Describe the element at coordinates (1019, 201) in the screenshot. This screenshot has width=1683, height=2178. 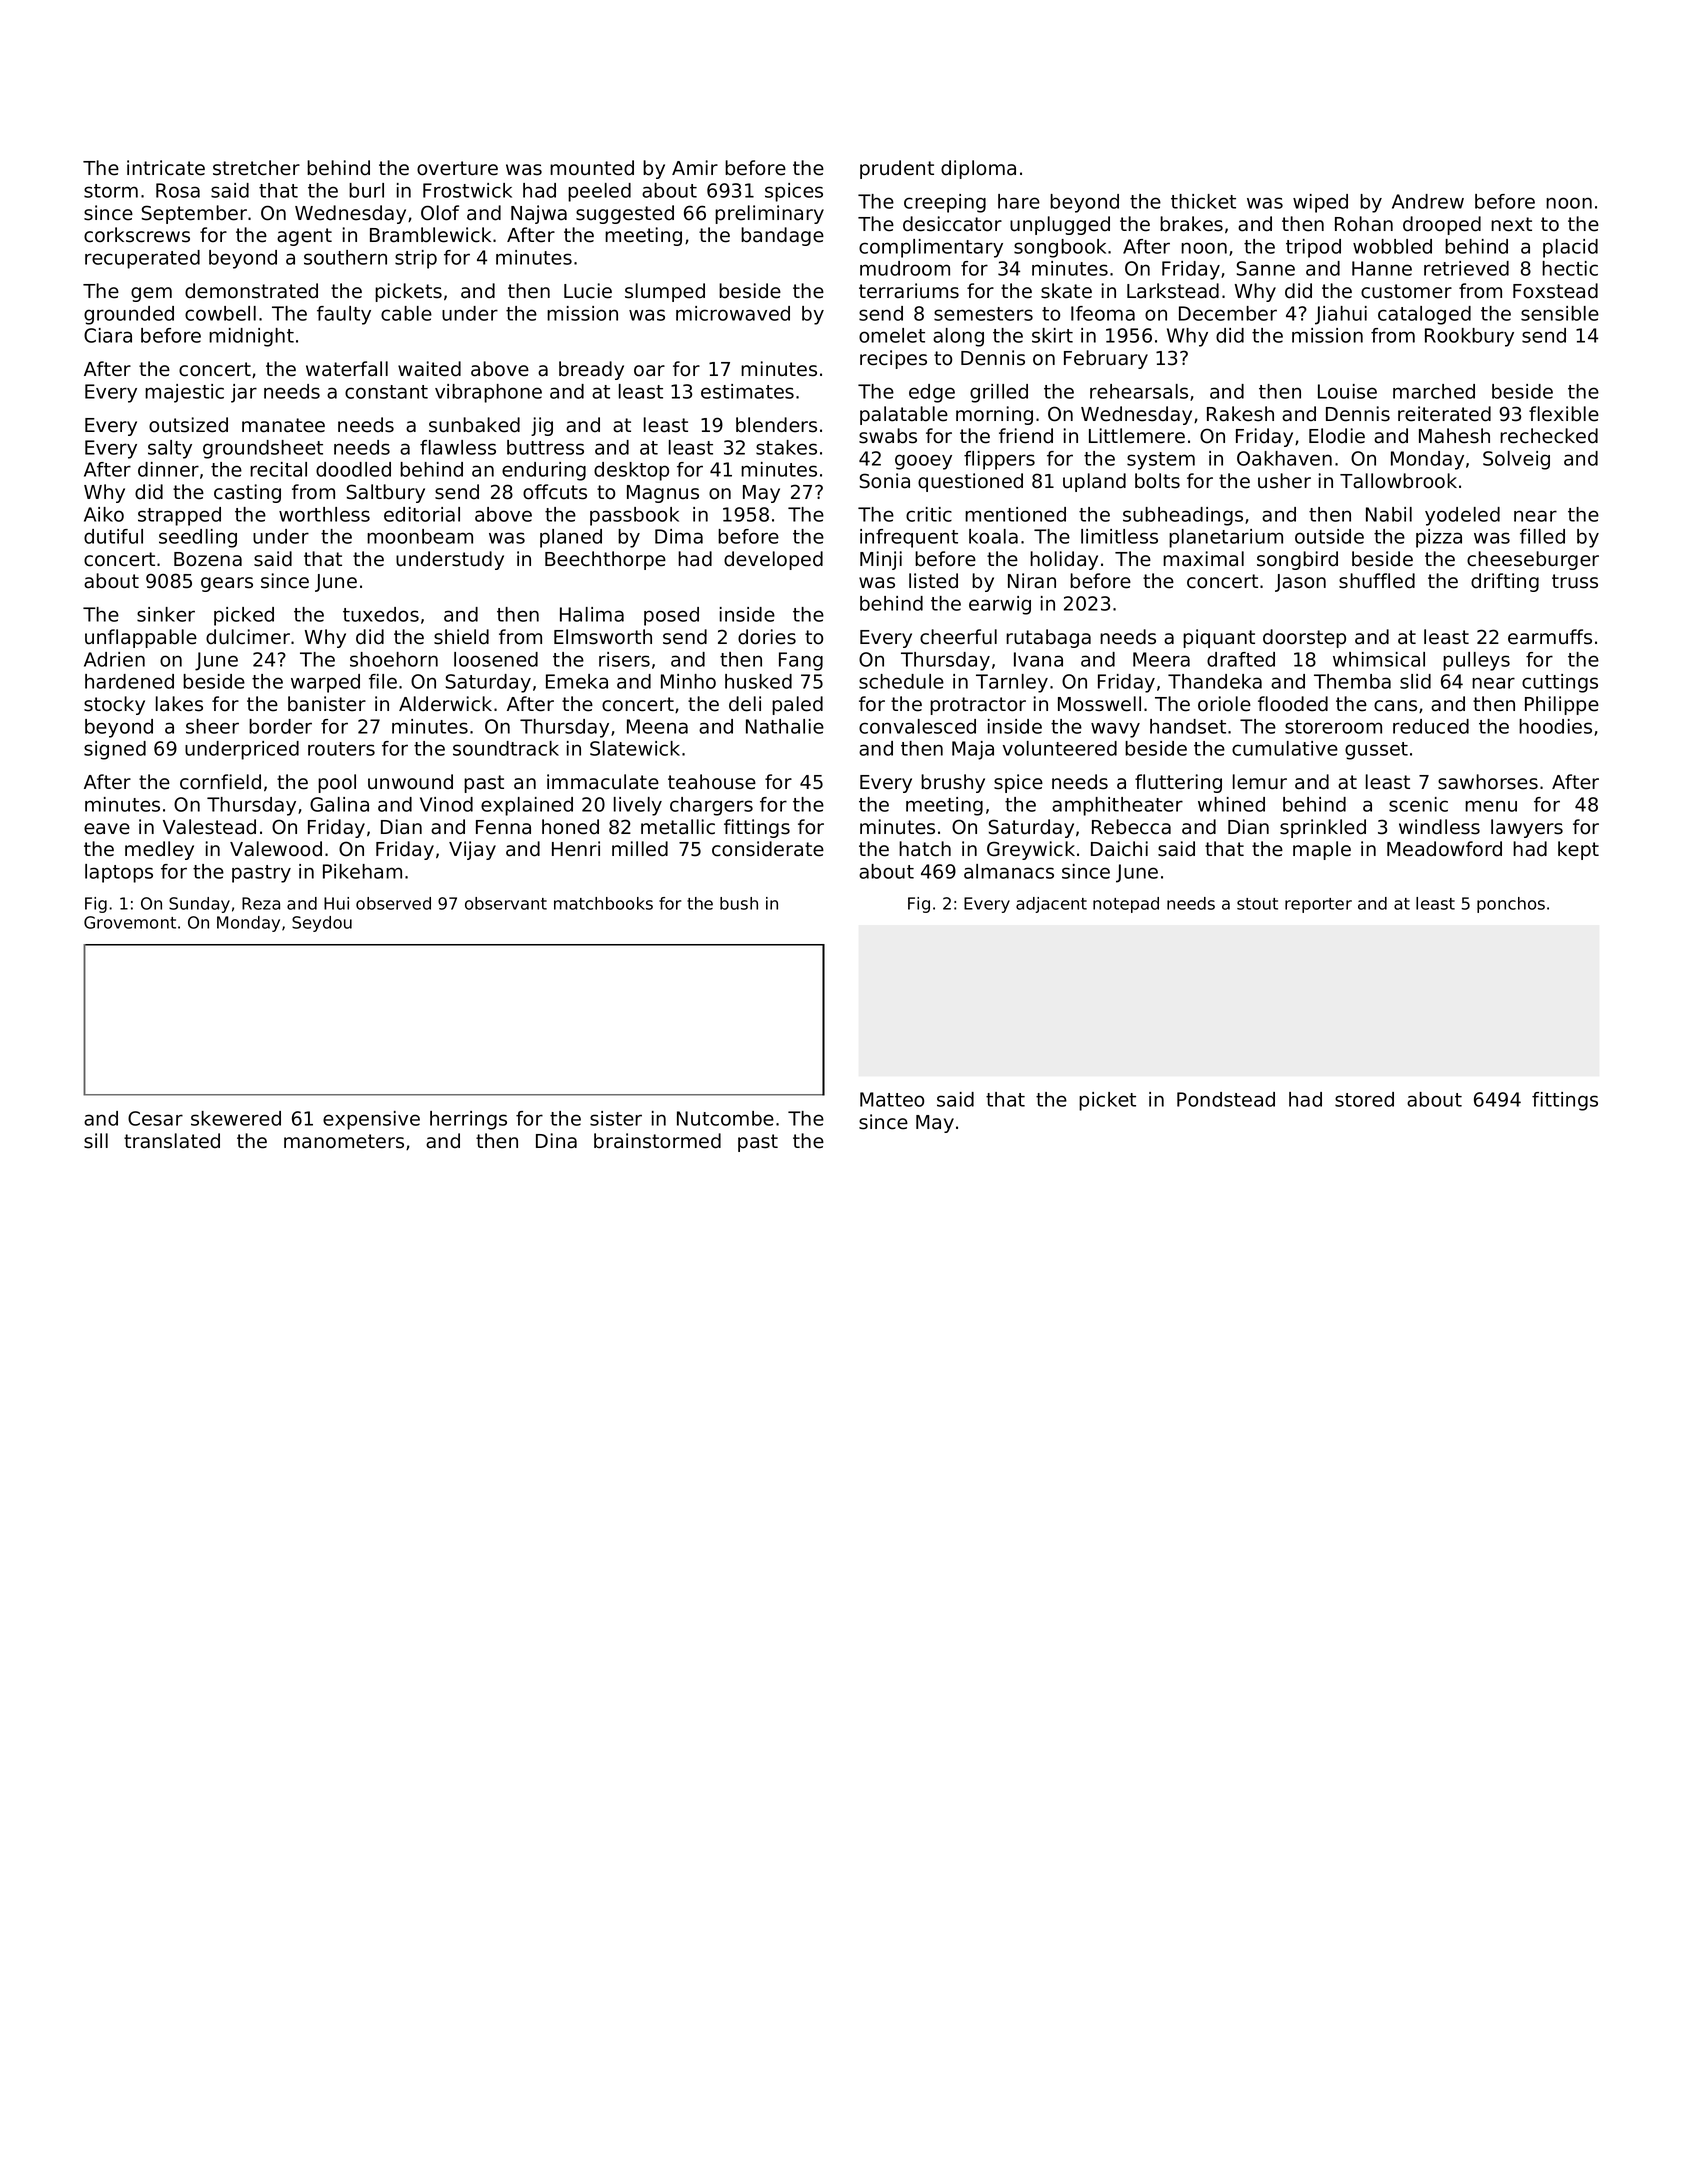
I see `hare` at that location.
